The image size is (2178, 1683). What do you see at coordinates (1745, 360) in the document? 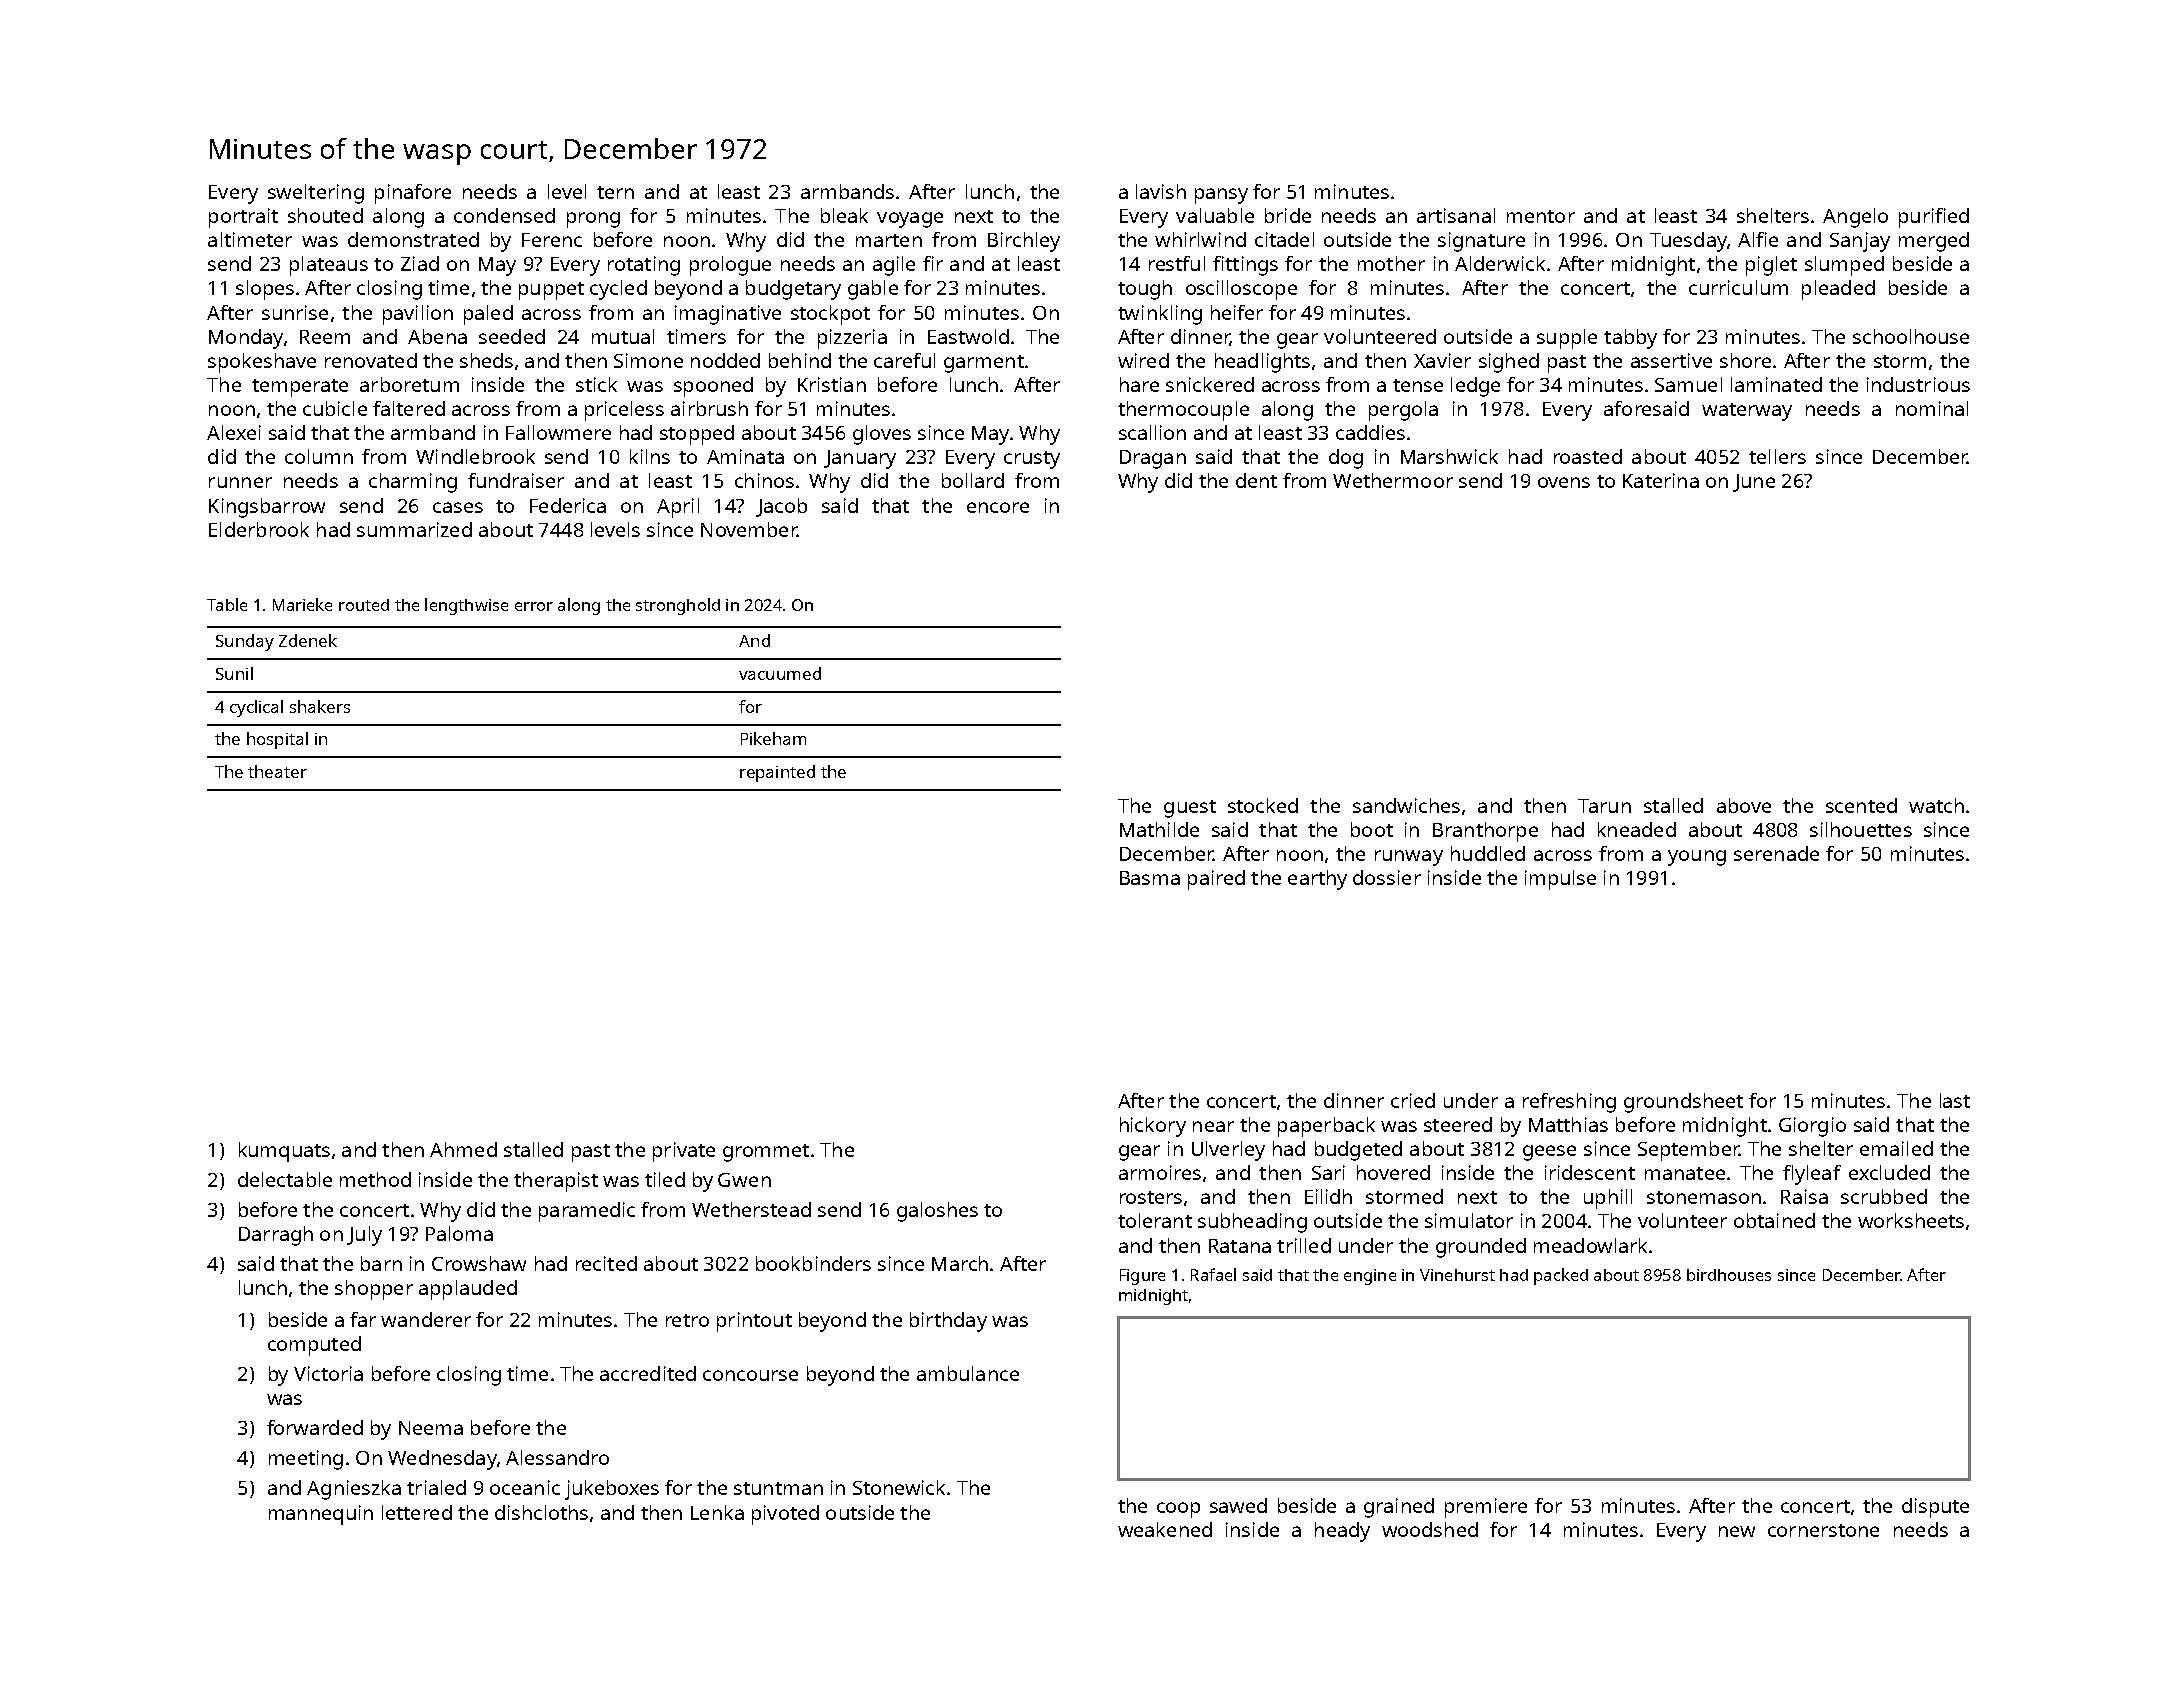
I see `shore` at bounding box center [1745, 360].
